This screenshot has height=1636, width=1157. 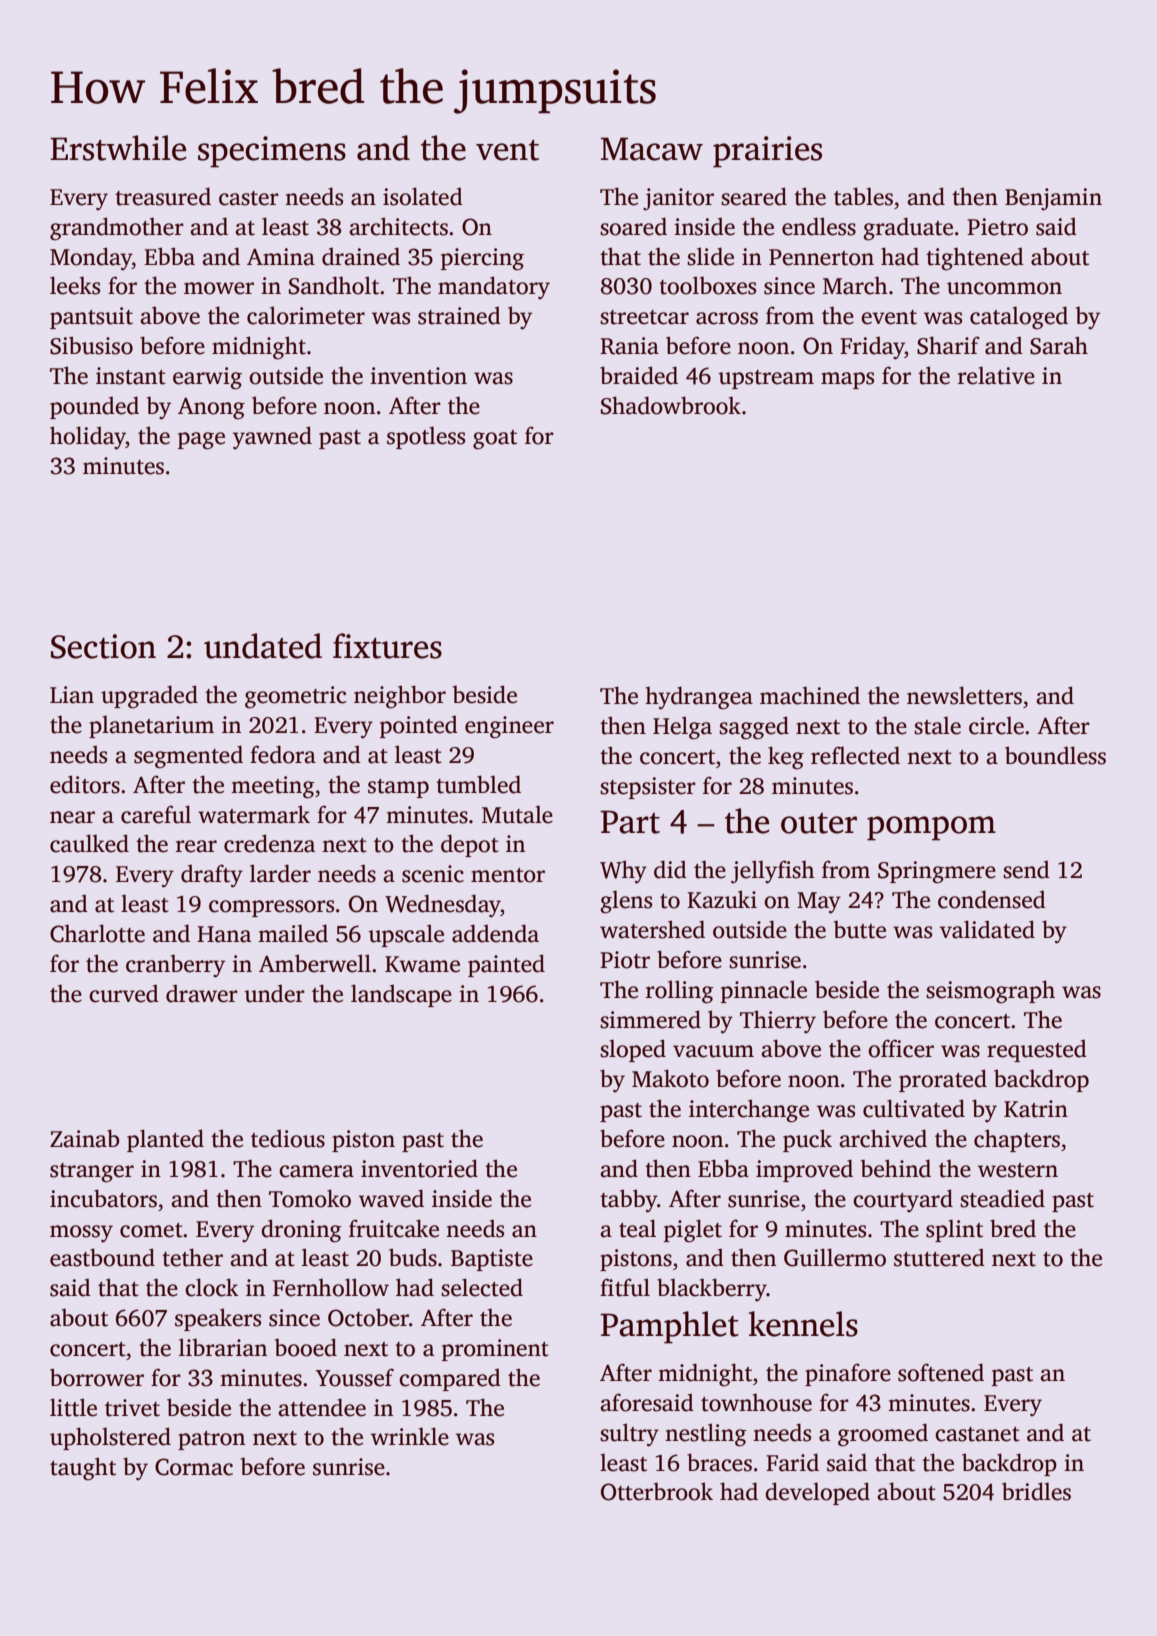 What do you see at coordinates (764, 991) in the screenshot?
I see `pinnacle` at bounding box center [764, 991].
